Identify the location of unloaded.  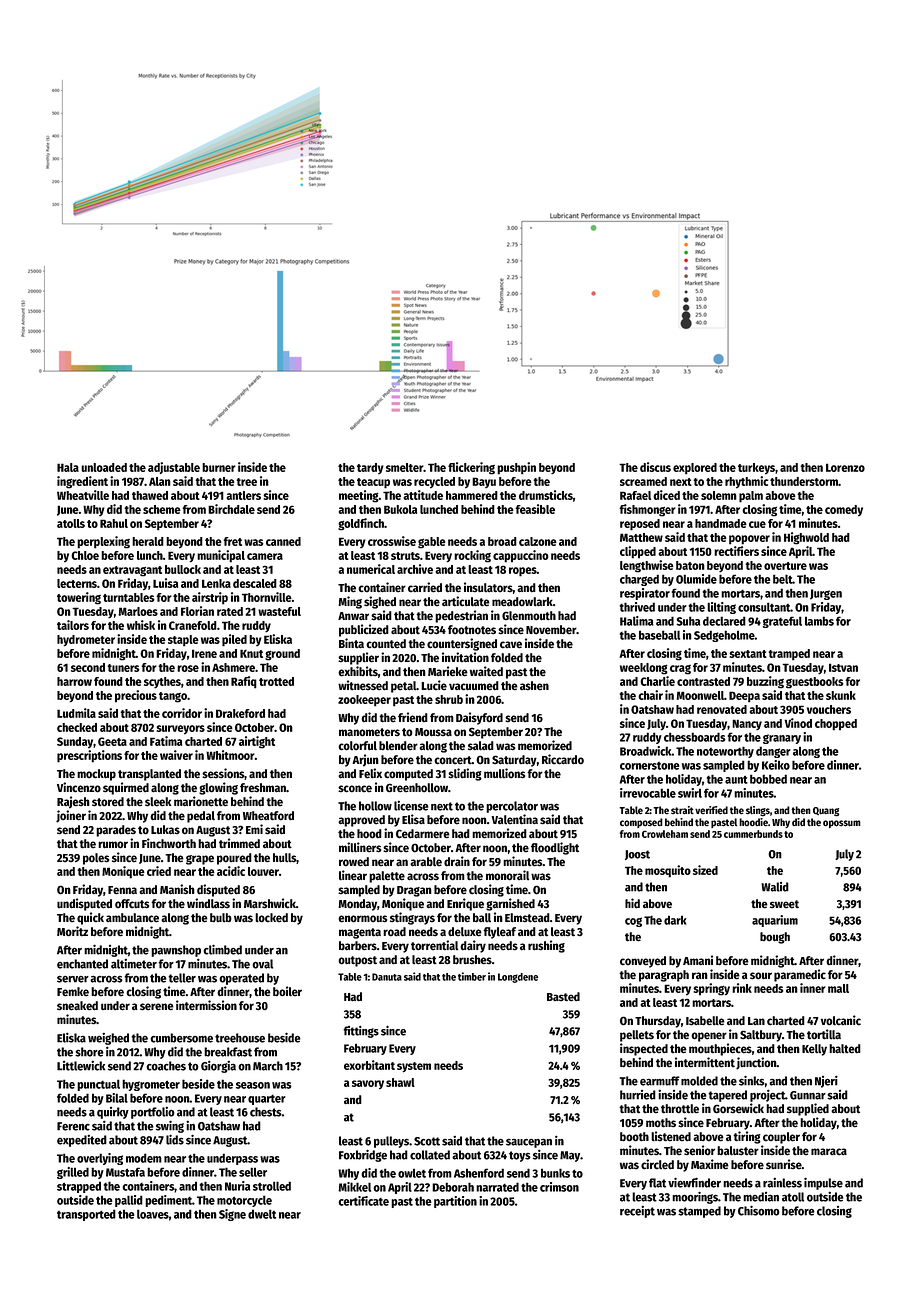
(104, 467).
